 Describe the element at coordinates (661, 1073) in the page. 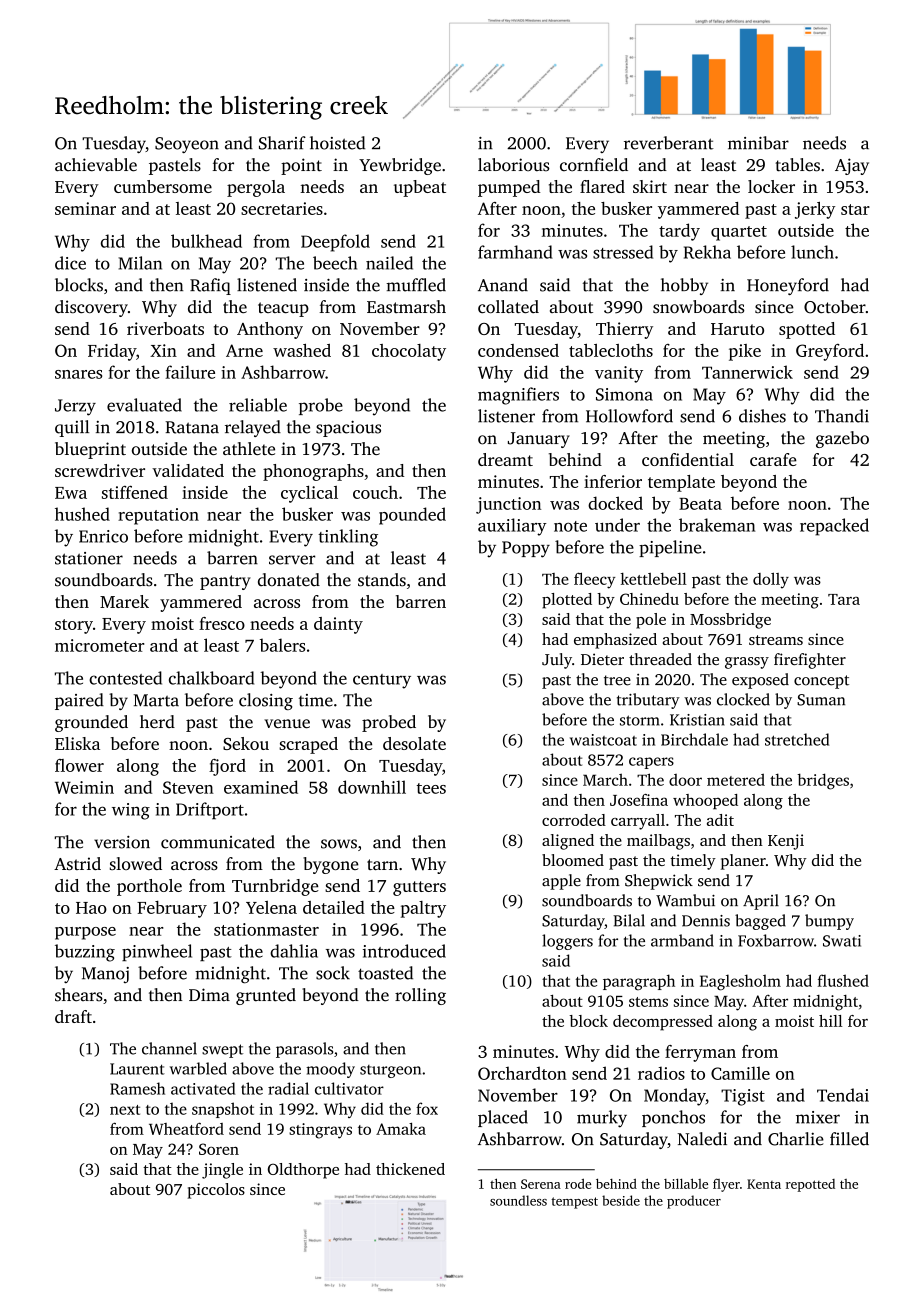

I see `radios` at that location.
